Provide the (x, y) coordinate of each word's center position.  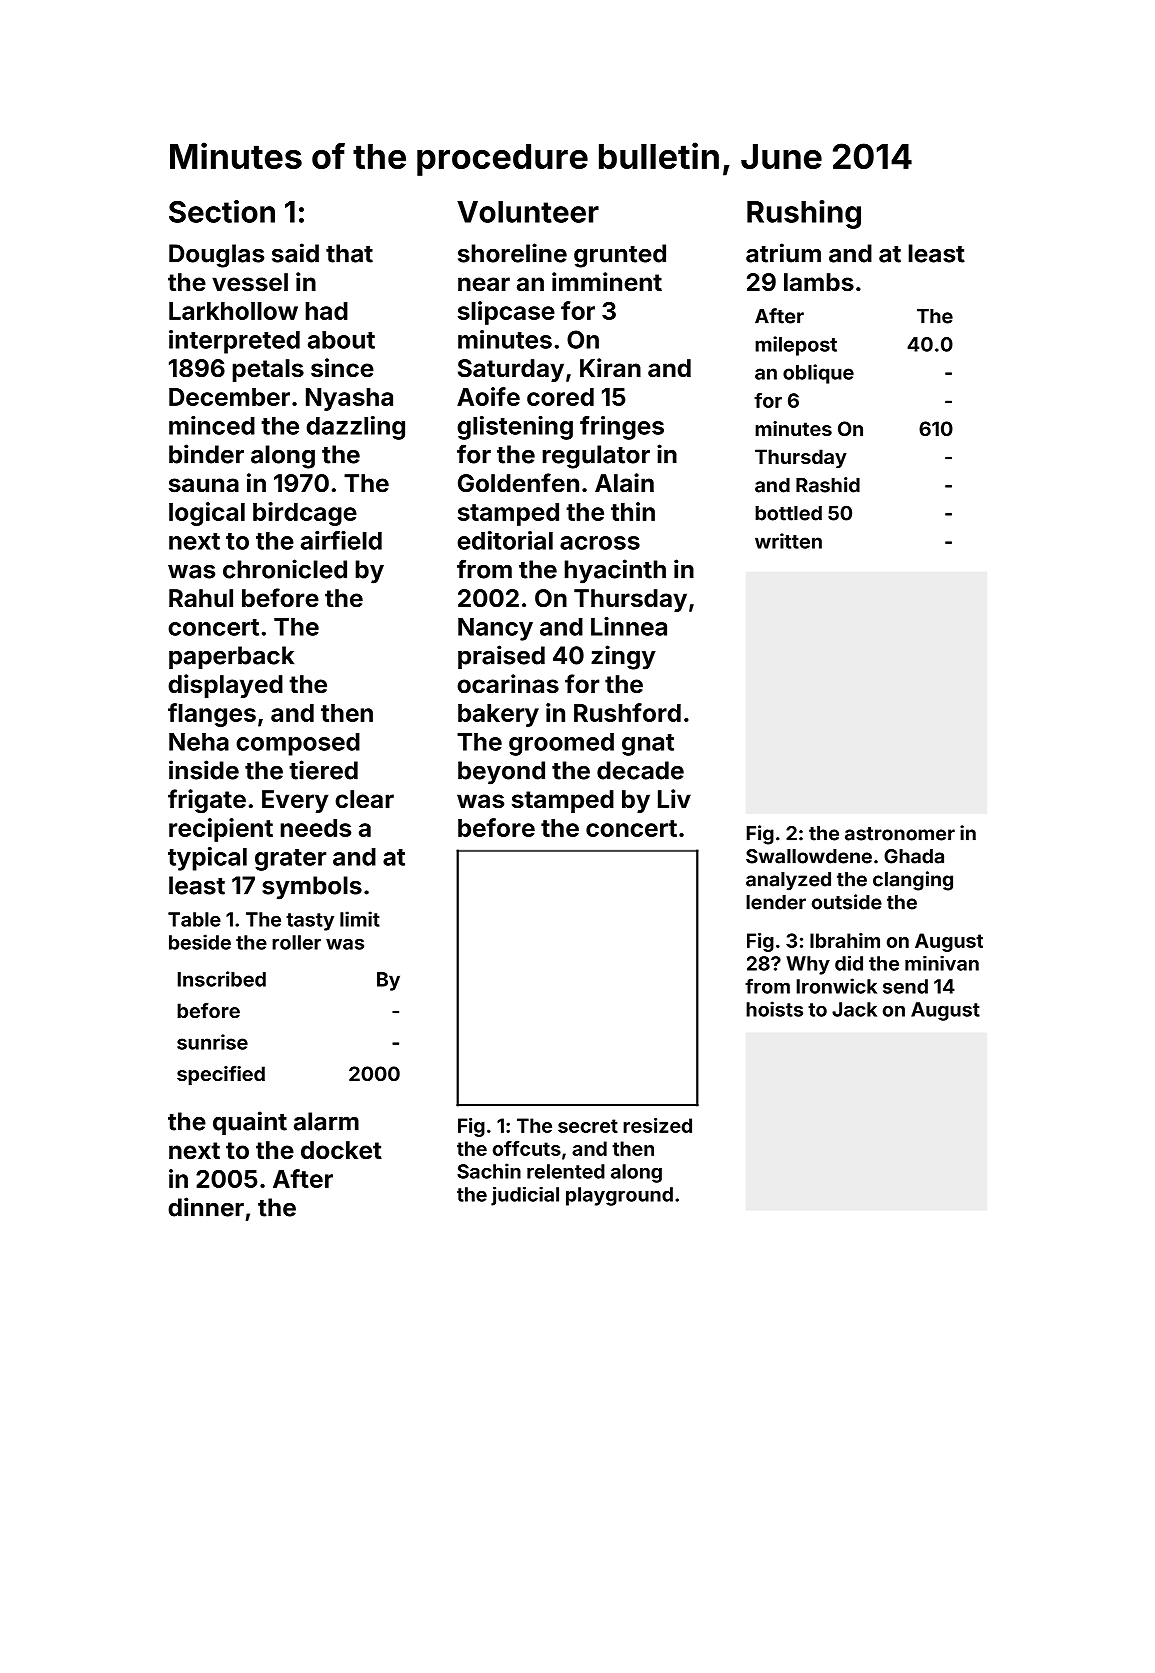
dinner (206, 1207)
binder (206, 454)
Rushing (804, 214)
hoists (774, 1009)
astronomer (900, 834)
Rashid (828, 485)
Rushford (627, 712)
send (905, 986)
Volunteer (528, 212)
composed (298, 744)
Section (222, 211)
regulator (596, 457)
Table (194, 919)
